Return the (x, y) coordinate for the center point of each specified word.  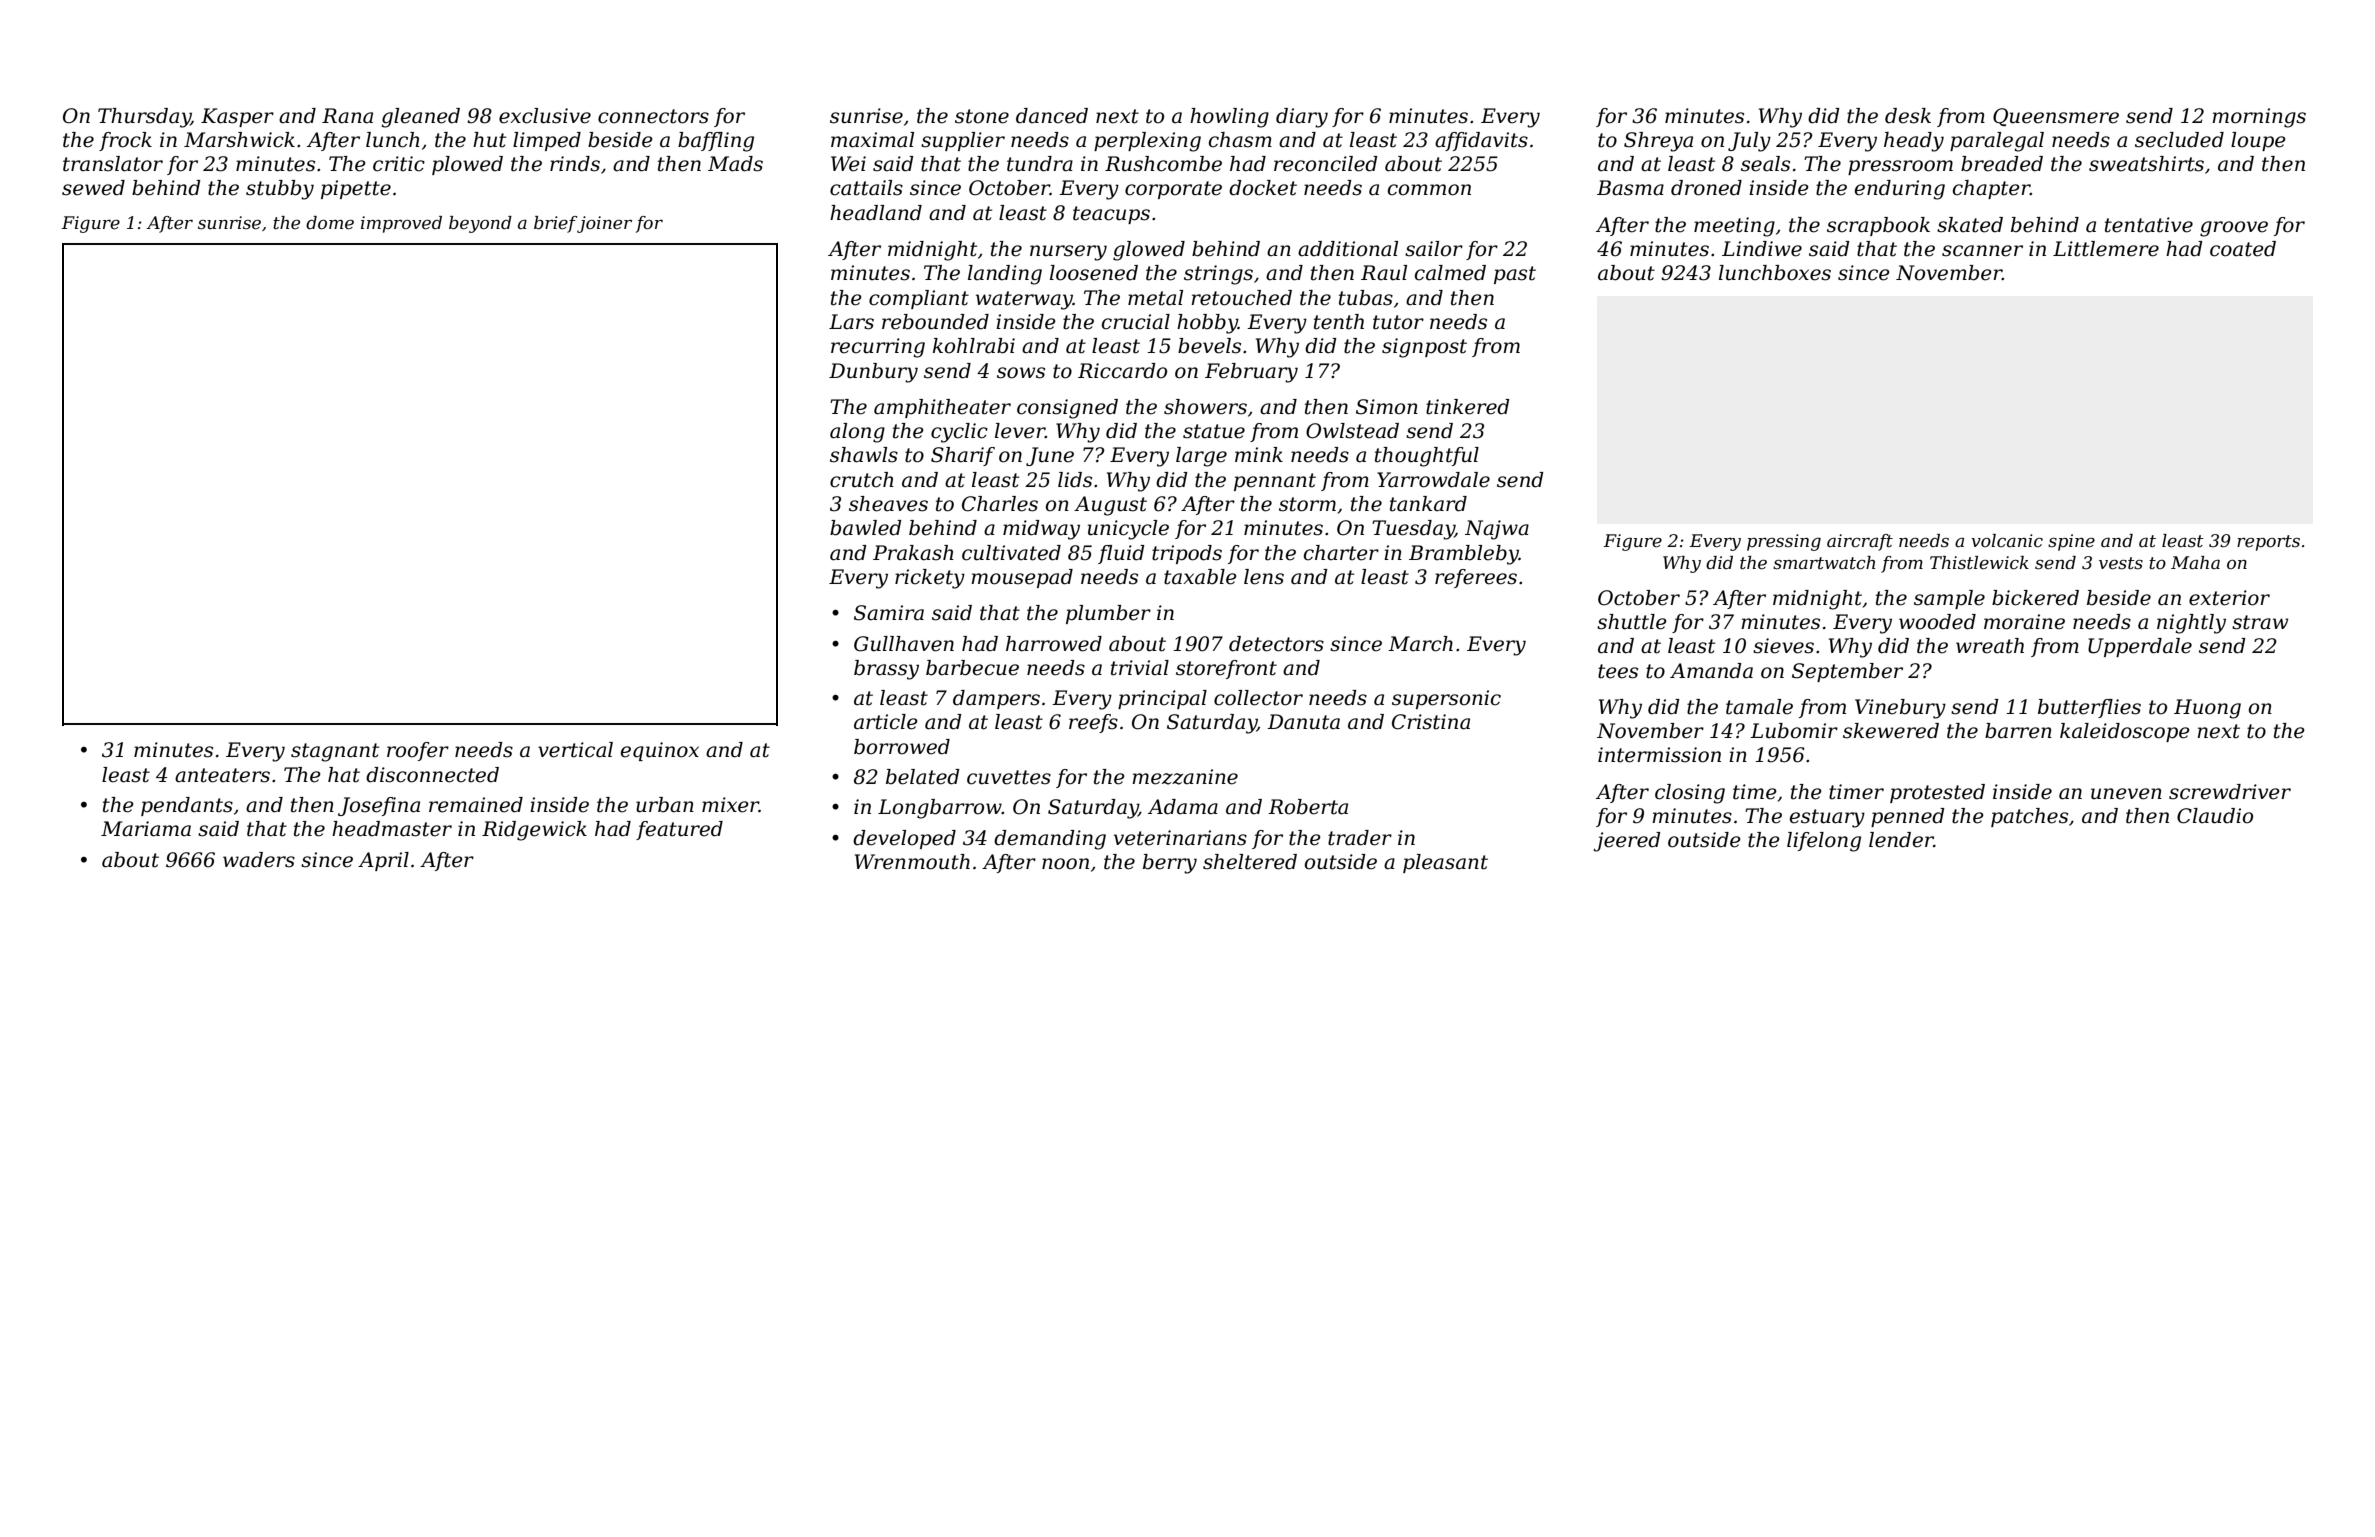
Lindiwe (1762, 249)
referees (1476, 578)
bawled (866, 528)
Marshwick (239, 140)
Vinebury (1900, 709)
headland (876, 213)
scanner (1982, 251)
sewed (93, 188)
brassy (886, 670)
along (857, 433)
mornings (2259, 118)
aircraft (1860, 542)
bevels (1209, 346)
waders (259, 860)
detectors (1276, 644)
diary (1302, 118)
